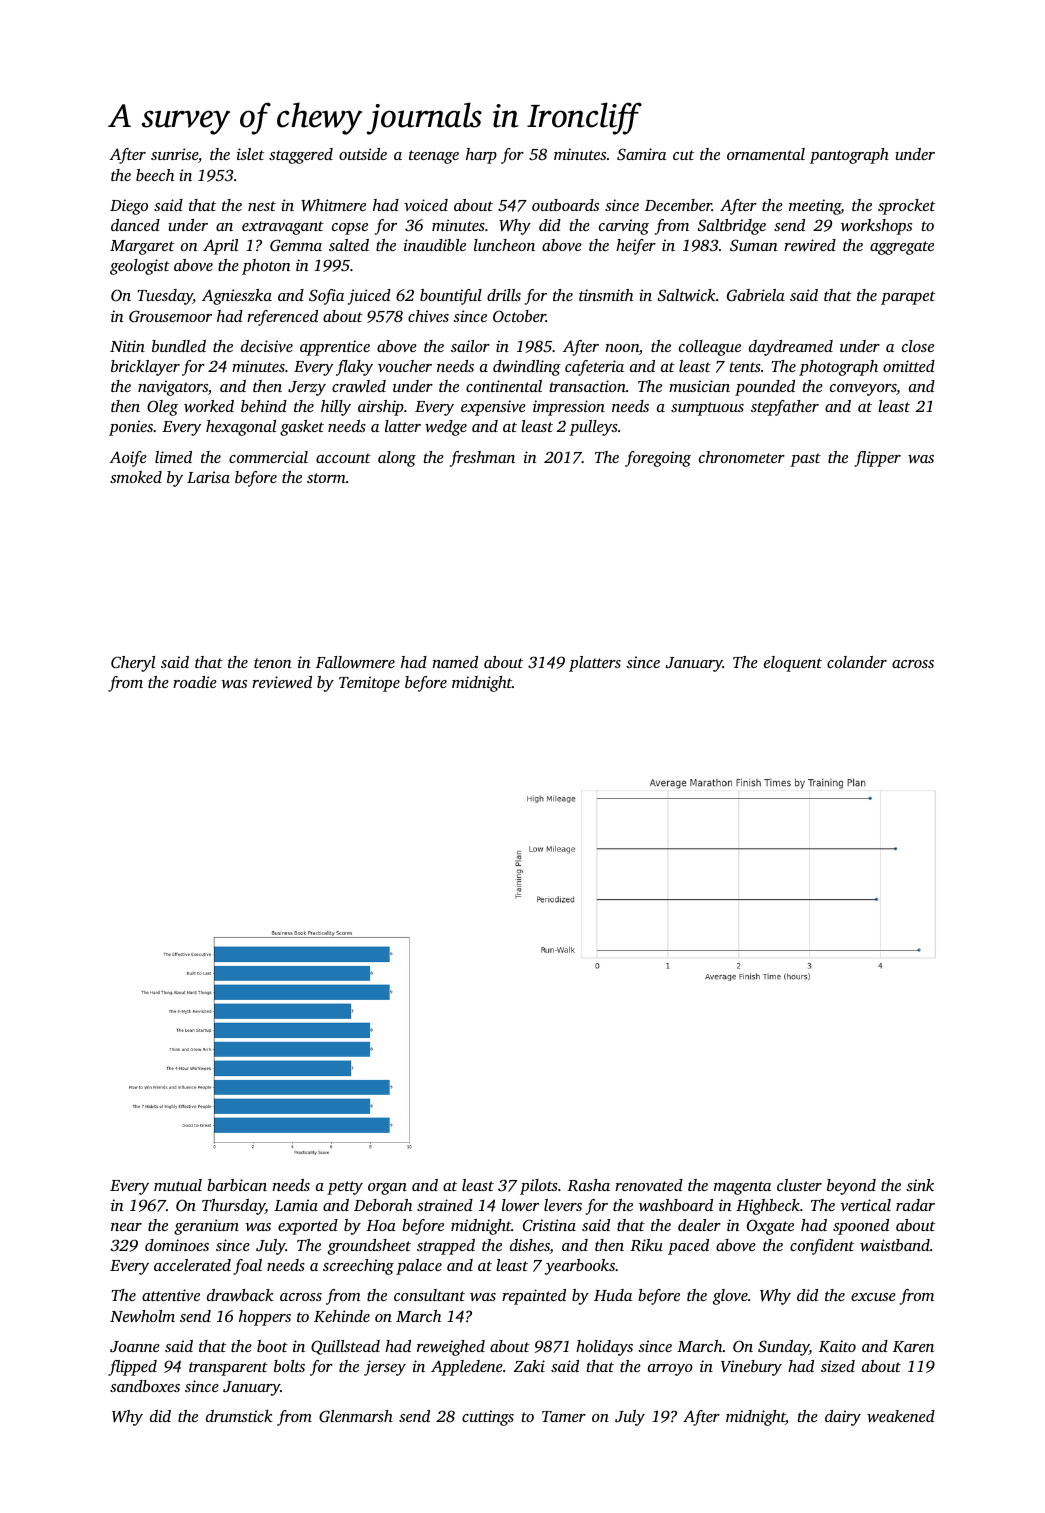 The height and width of the screenshot is (1513, 1045). Describe the element at coordinates (470, 346) in the screenshot. I see `sailor` at that location.
